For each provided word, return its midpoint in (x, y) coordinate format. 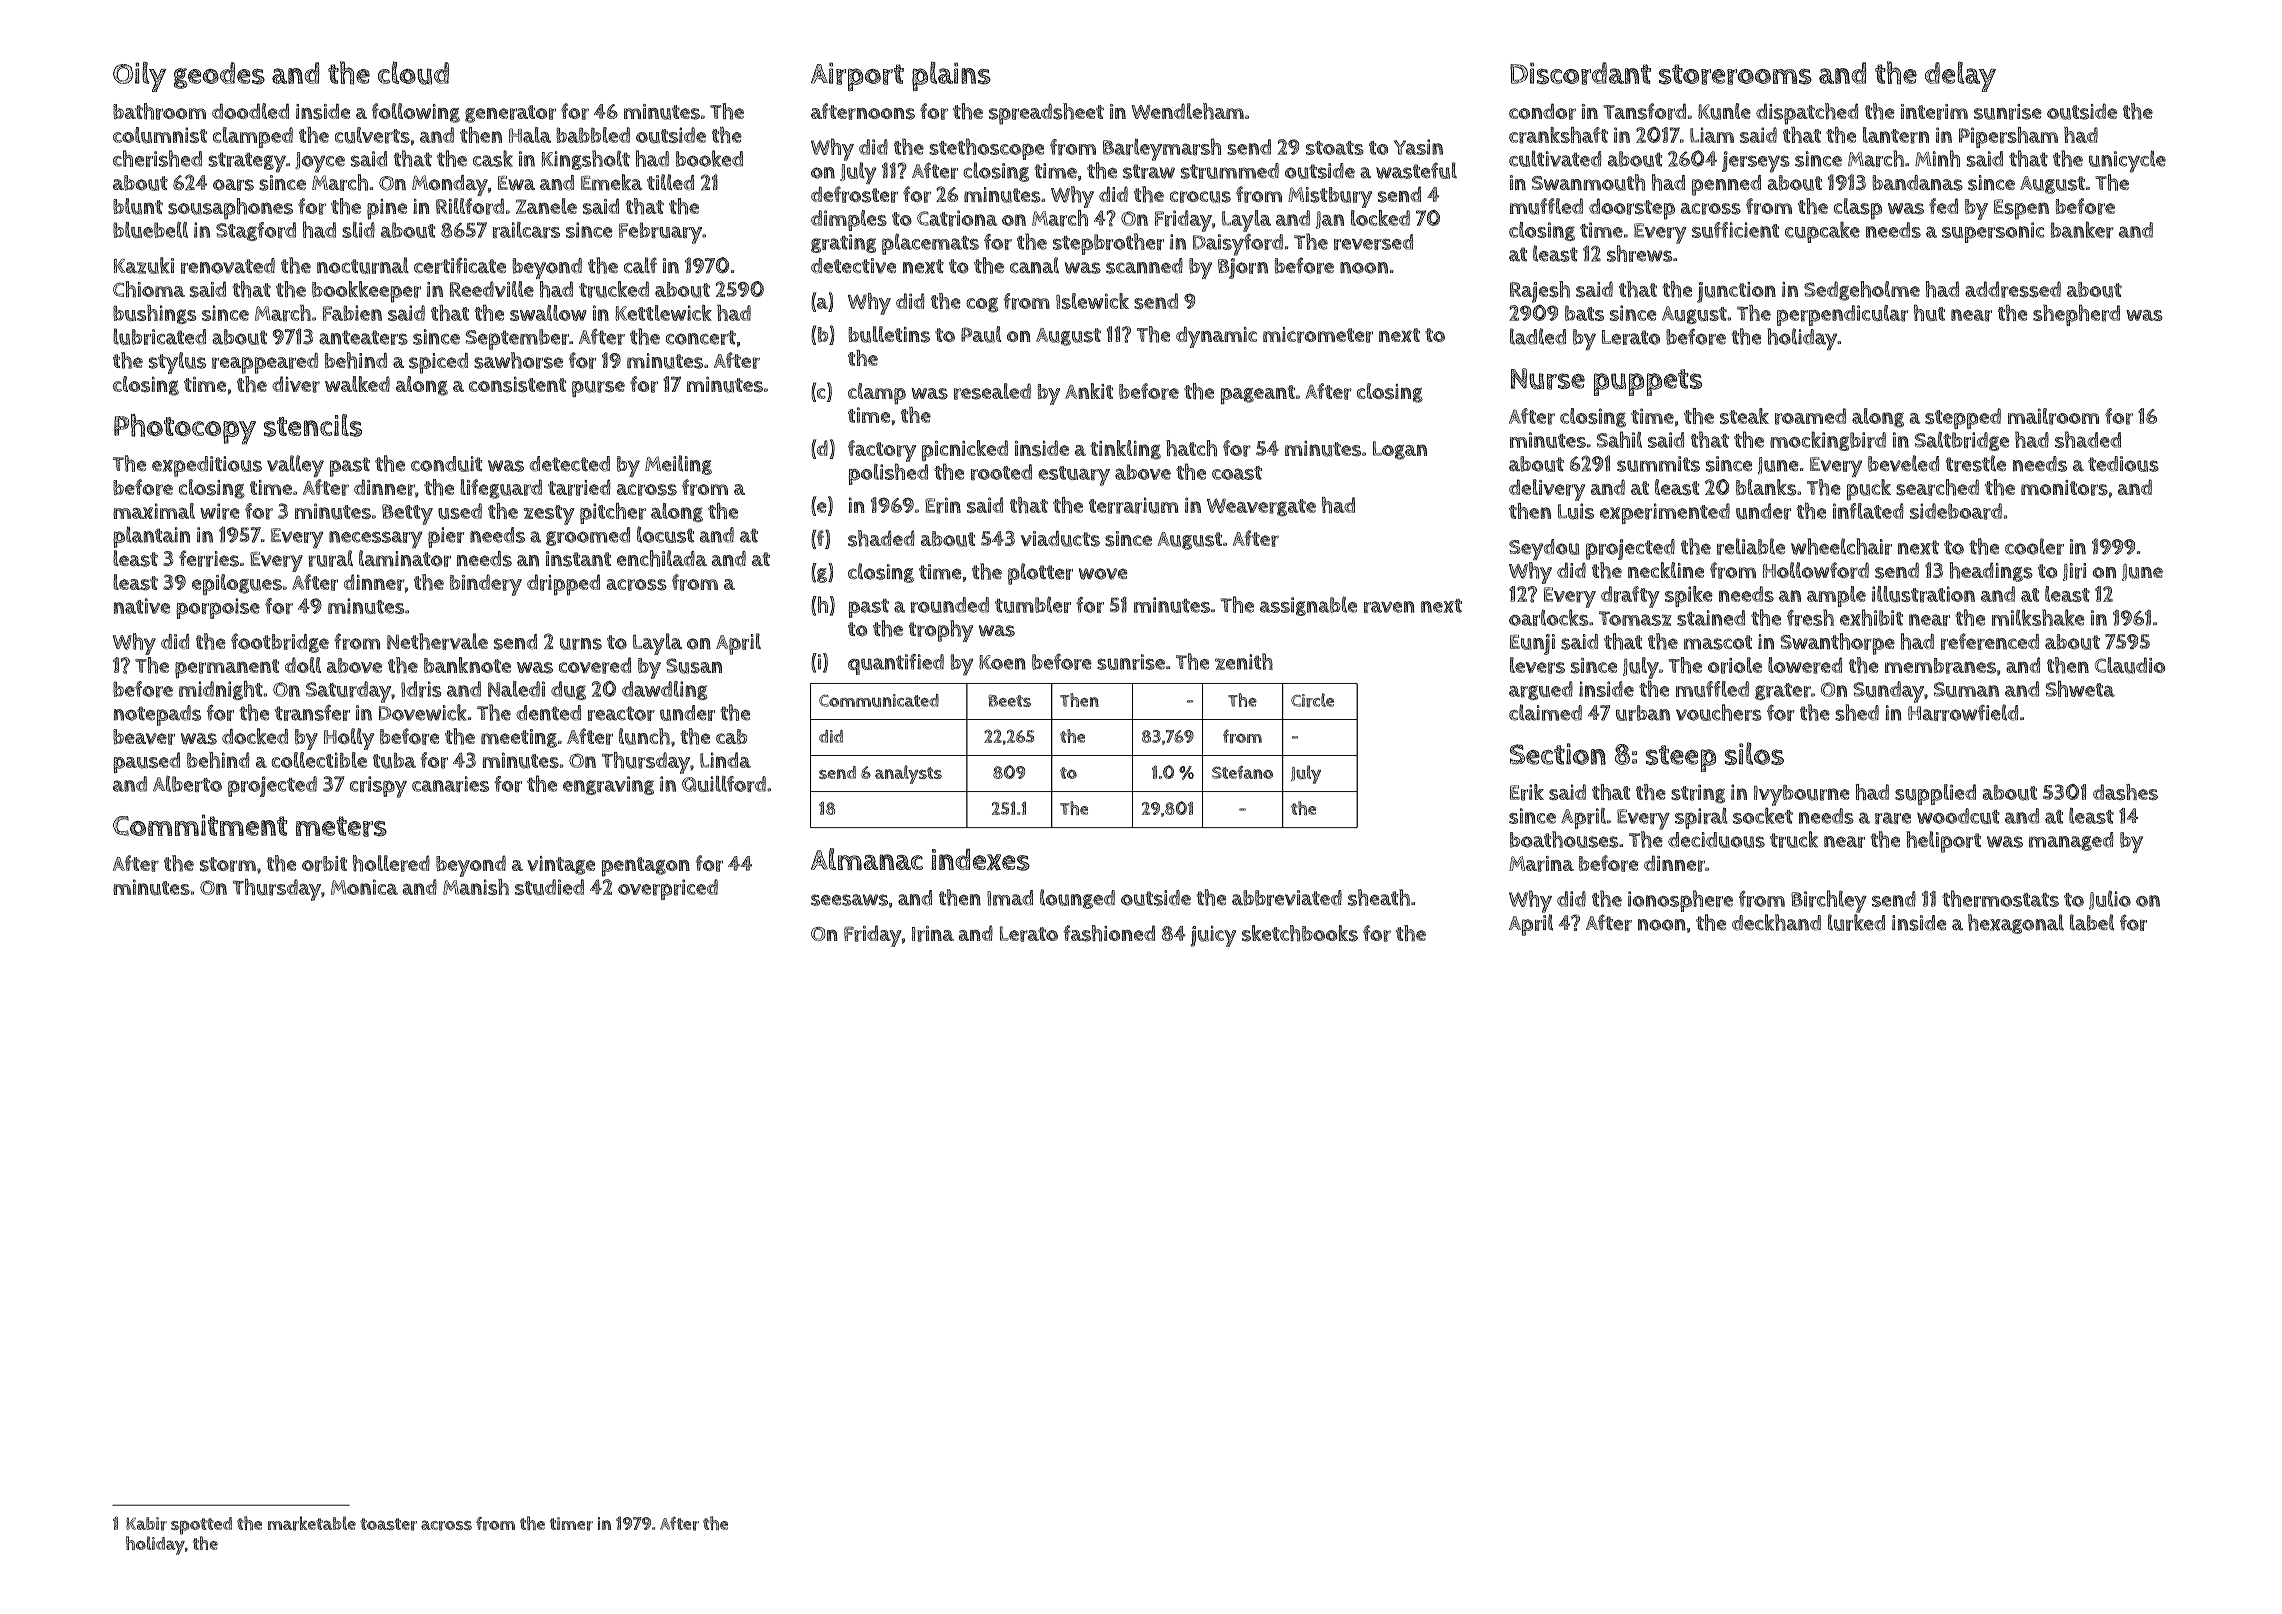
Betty (407, 514)
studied (549, 887)
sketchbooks (1300, 933)
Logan (1400, 450)
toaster (388, 1524)
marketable (312, 1523)
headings (1991, 572)
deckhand (1776, 922)
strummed (1230, 171)
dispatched (1807, 114)
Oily (139, 76)
